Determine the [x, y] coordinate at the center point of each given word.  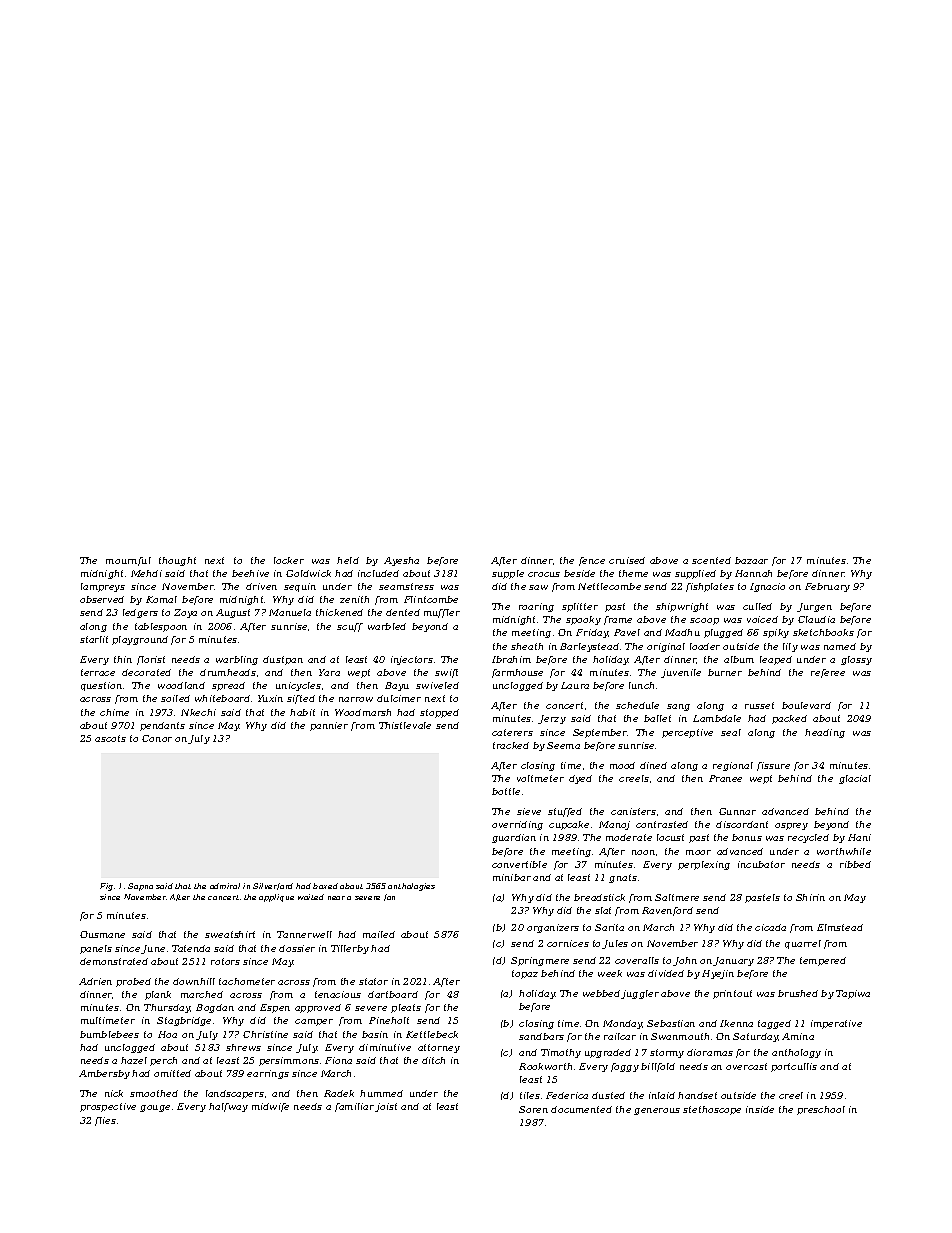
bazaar [751, 560]
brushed [798, 993]
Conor [157, 738]
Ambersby [104, 1074]
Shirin [810, 897]
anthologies [411, 887]
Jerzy [552, 719]
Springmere [540, 961]
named [840, 646]
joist [386, 1107]
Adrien [95, 981]
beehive [250, 573]
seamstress [406, 586]
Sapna [140, 887]
